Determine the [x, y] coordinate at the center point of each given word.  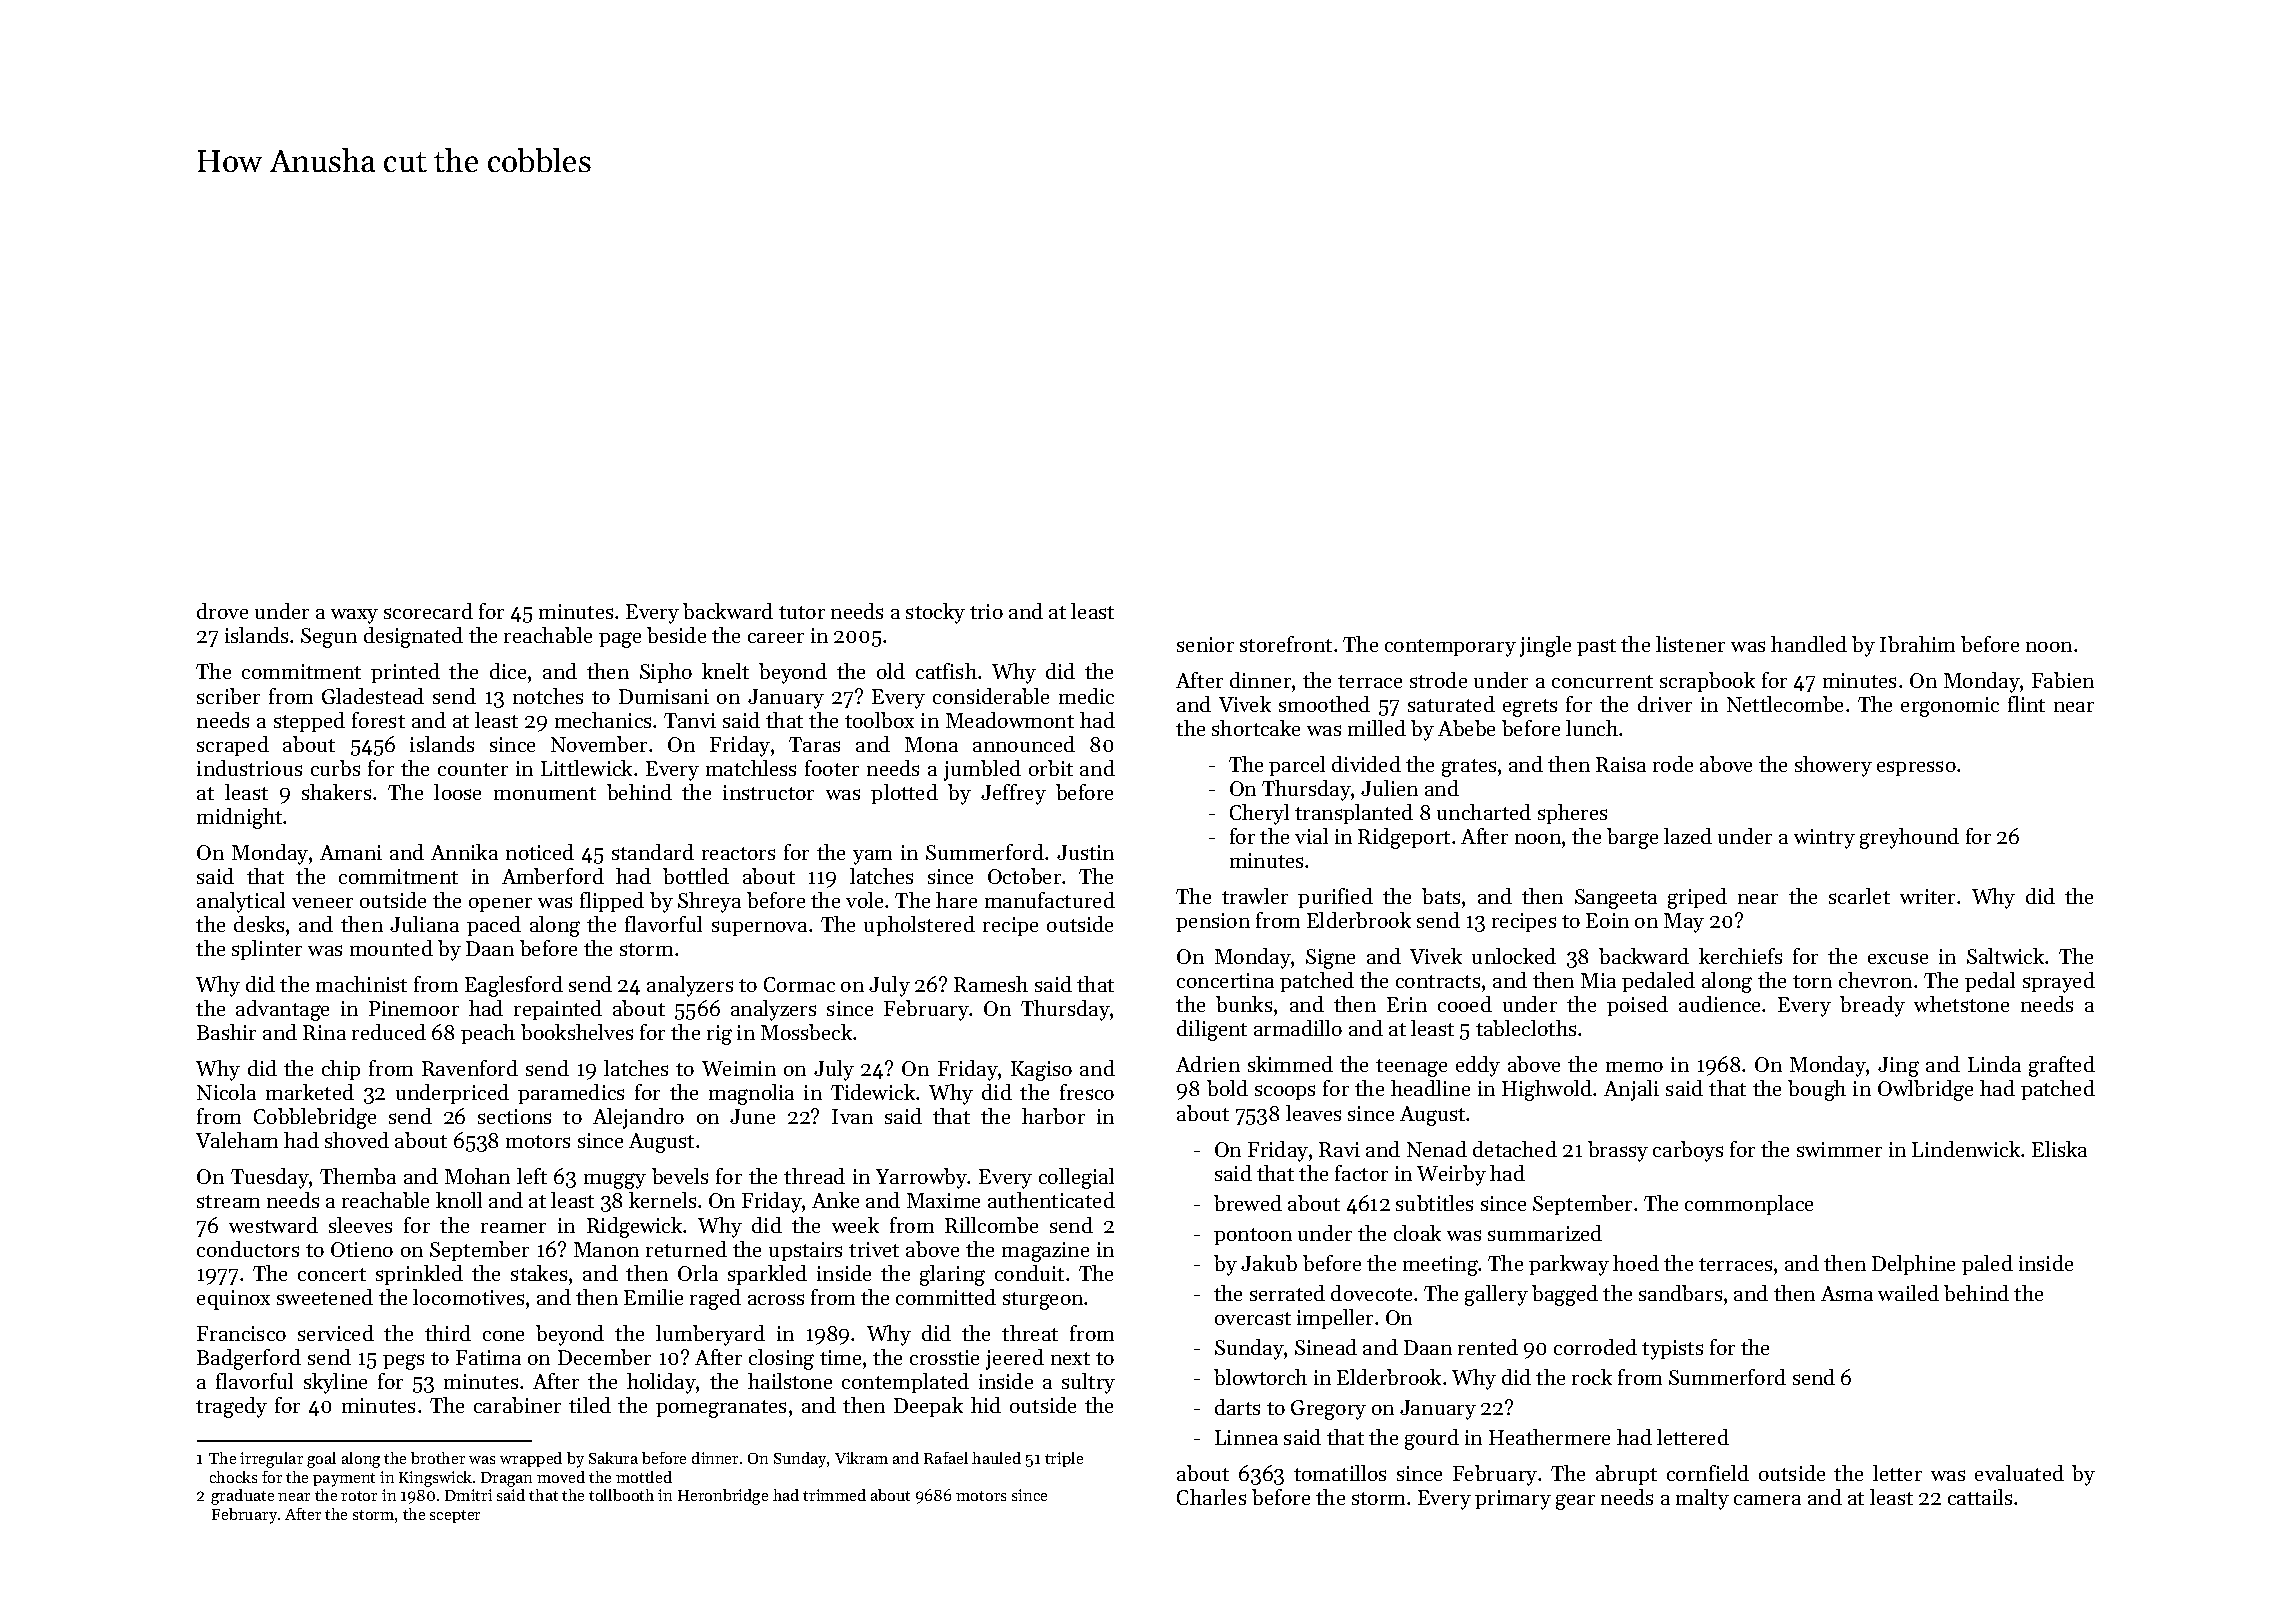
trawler [1255, 896]
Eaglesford [514, 986]
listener [1690, 644]
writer [1927, 896]
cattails [1980, 1497]
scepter [455, 1516]
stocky [935, 613]
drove [222, 611]
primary [1513, 1500]
